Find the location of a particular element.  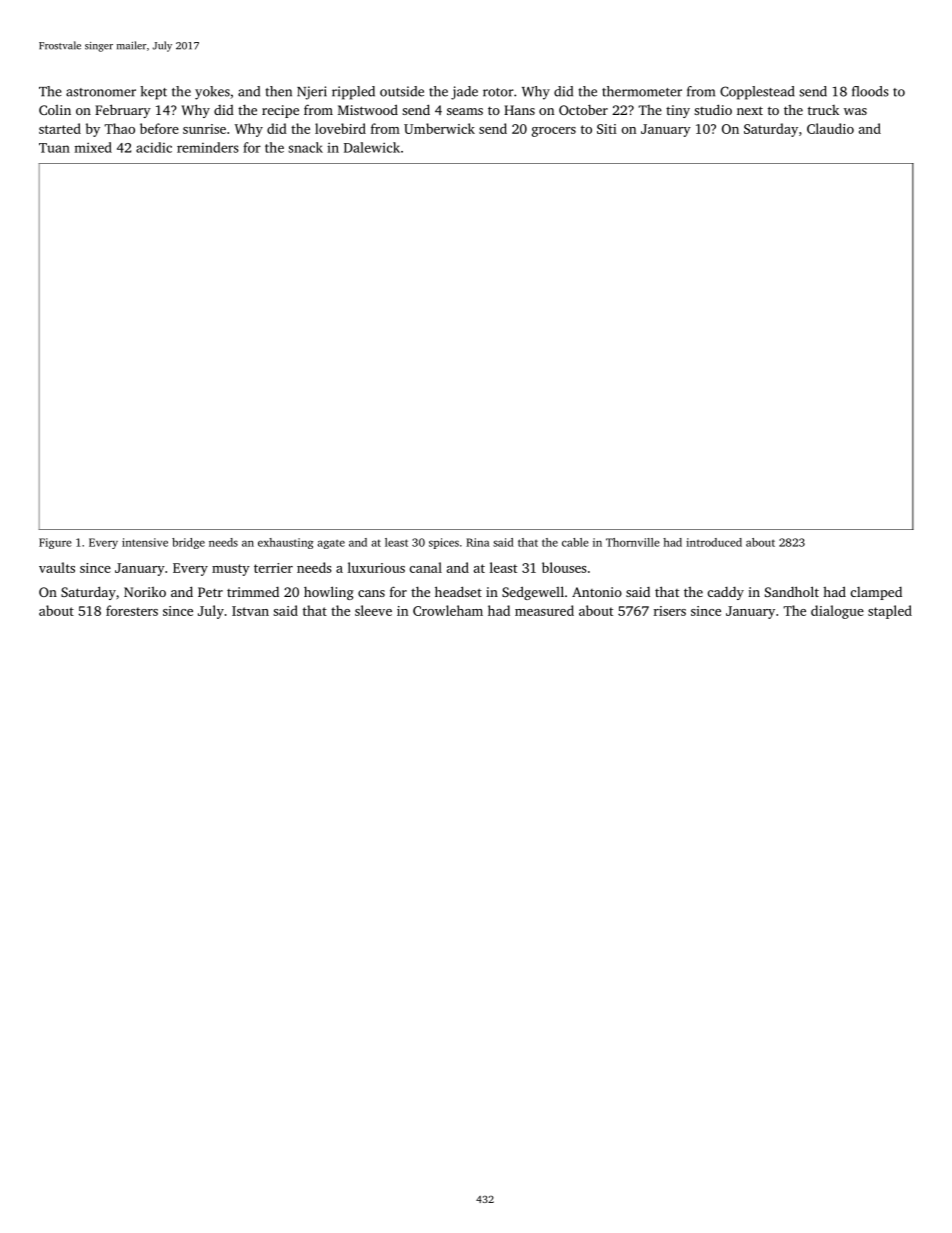

cable is located at coordinates (575, 542).
